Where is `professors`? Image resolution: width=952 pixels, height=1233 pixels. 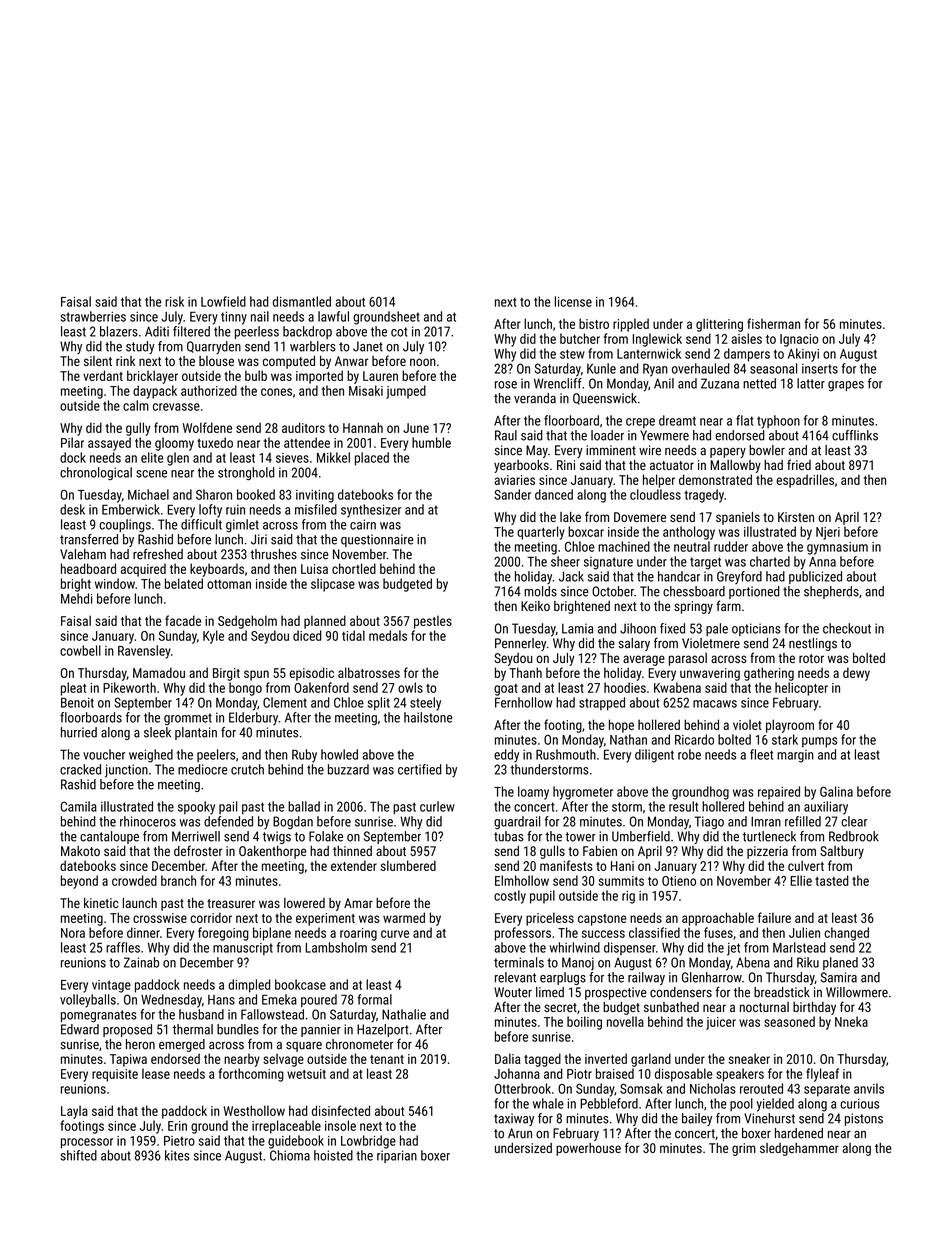 professors is located at coordinates (523, 934).
